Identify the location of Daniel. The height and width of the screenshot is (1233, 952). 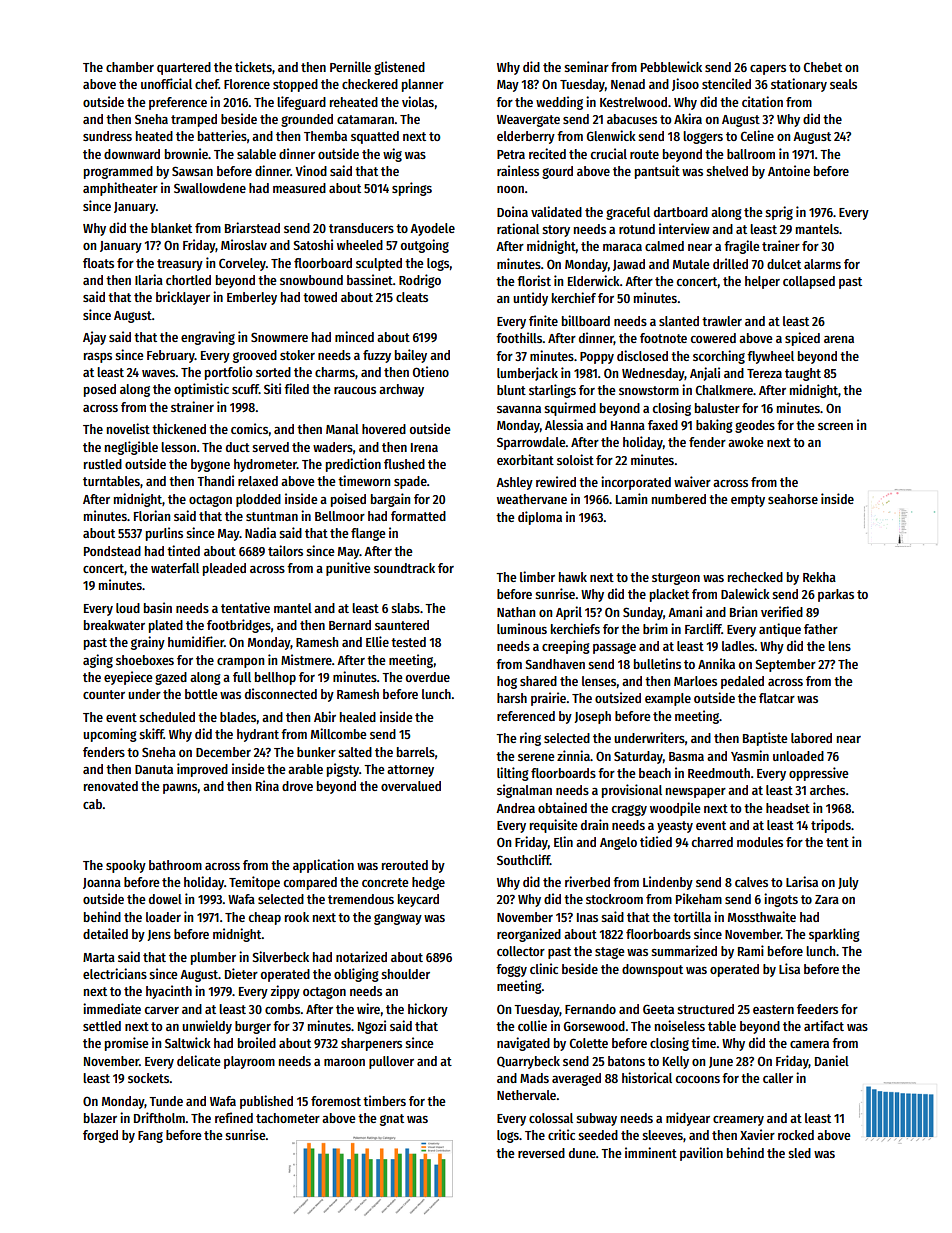
(832, 1060).
